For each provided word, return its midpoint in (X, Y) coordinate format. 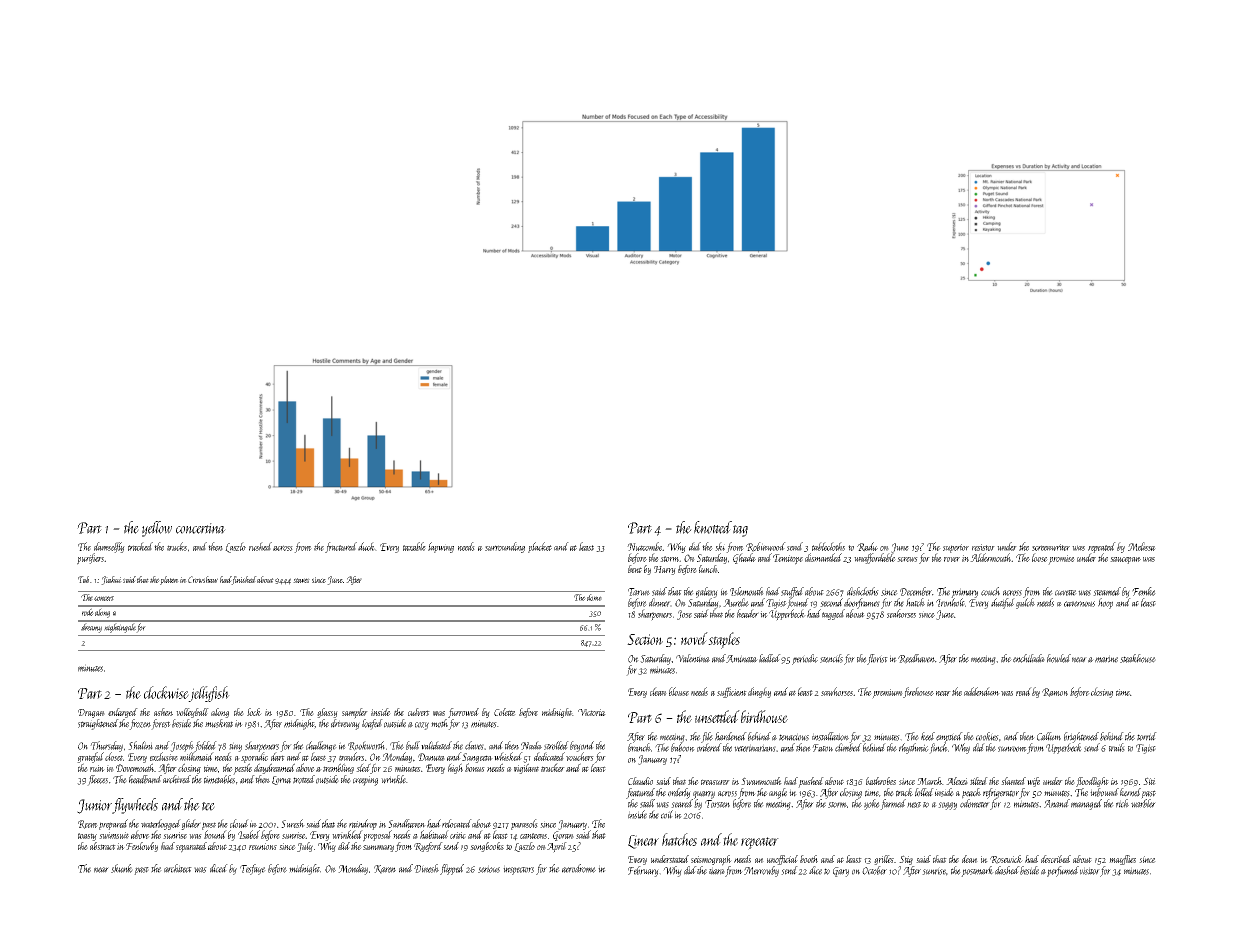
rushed (260, 546)
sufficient (732, 692)
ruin (97, 768)
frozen (140, 724)
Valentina (693, 658)
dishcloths (863, 591)
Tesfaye (253, 869)
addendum (982, 691)
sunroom (1012, 749)
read (1024, 691)
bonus (475, 767)
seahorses (901, 613)
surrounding (505, 547)
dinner (659, 602)
